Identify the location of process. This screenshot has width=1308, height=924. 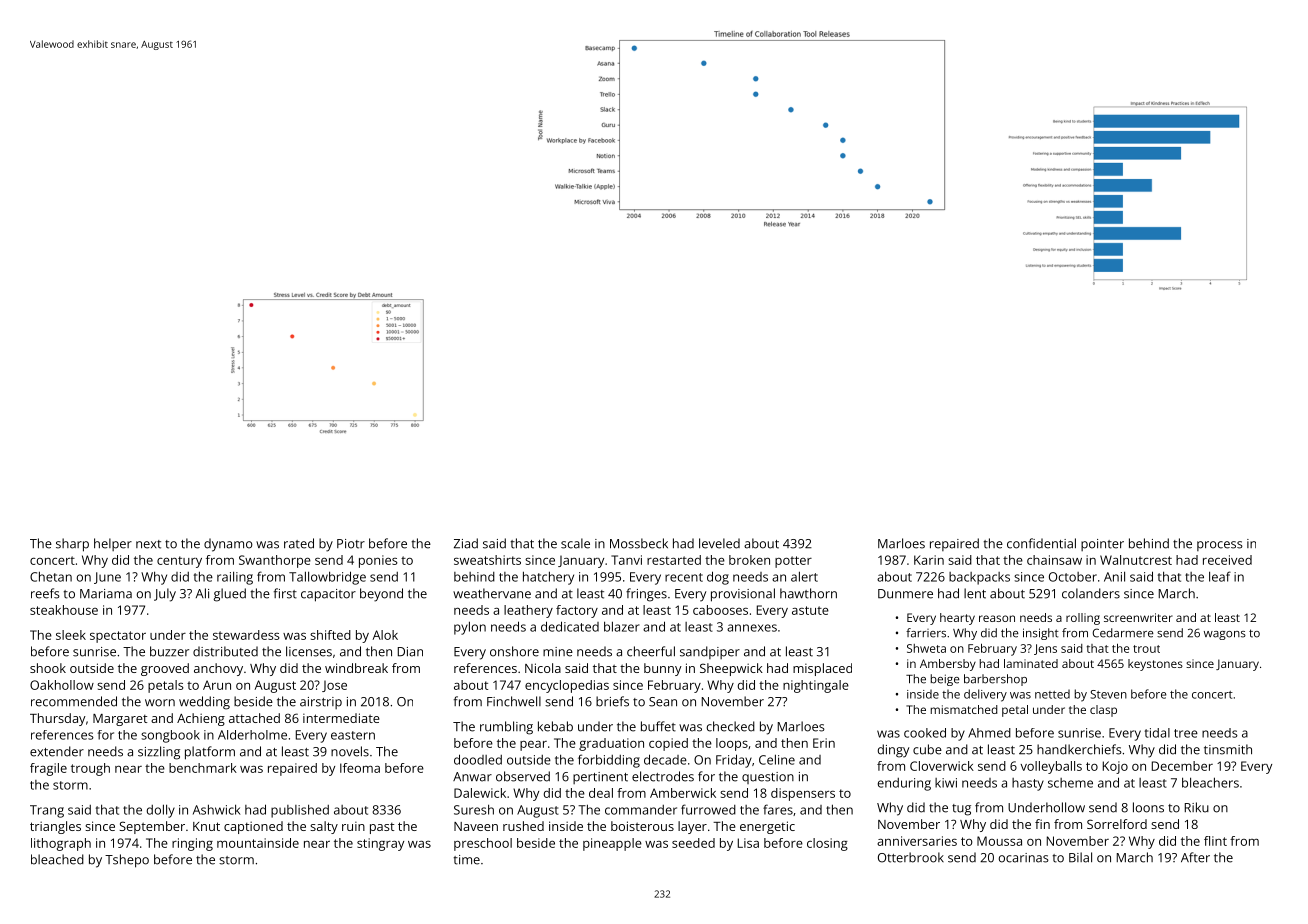
(1220, 546).
